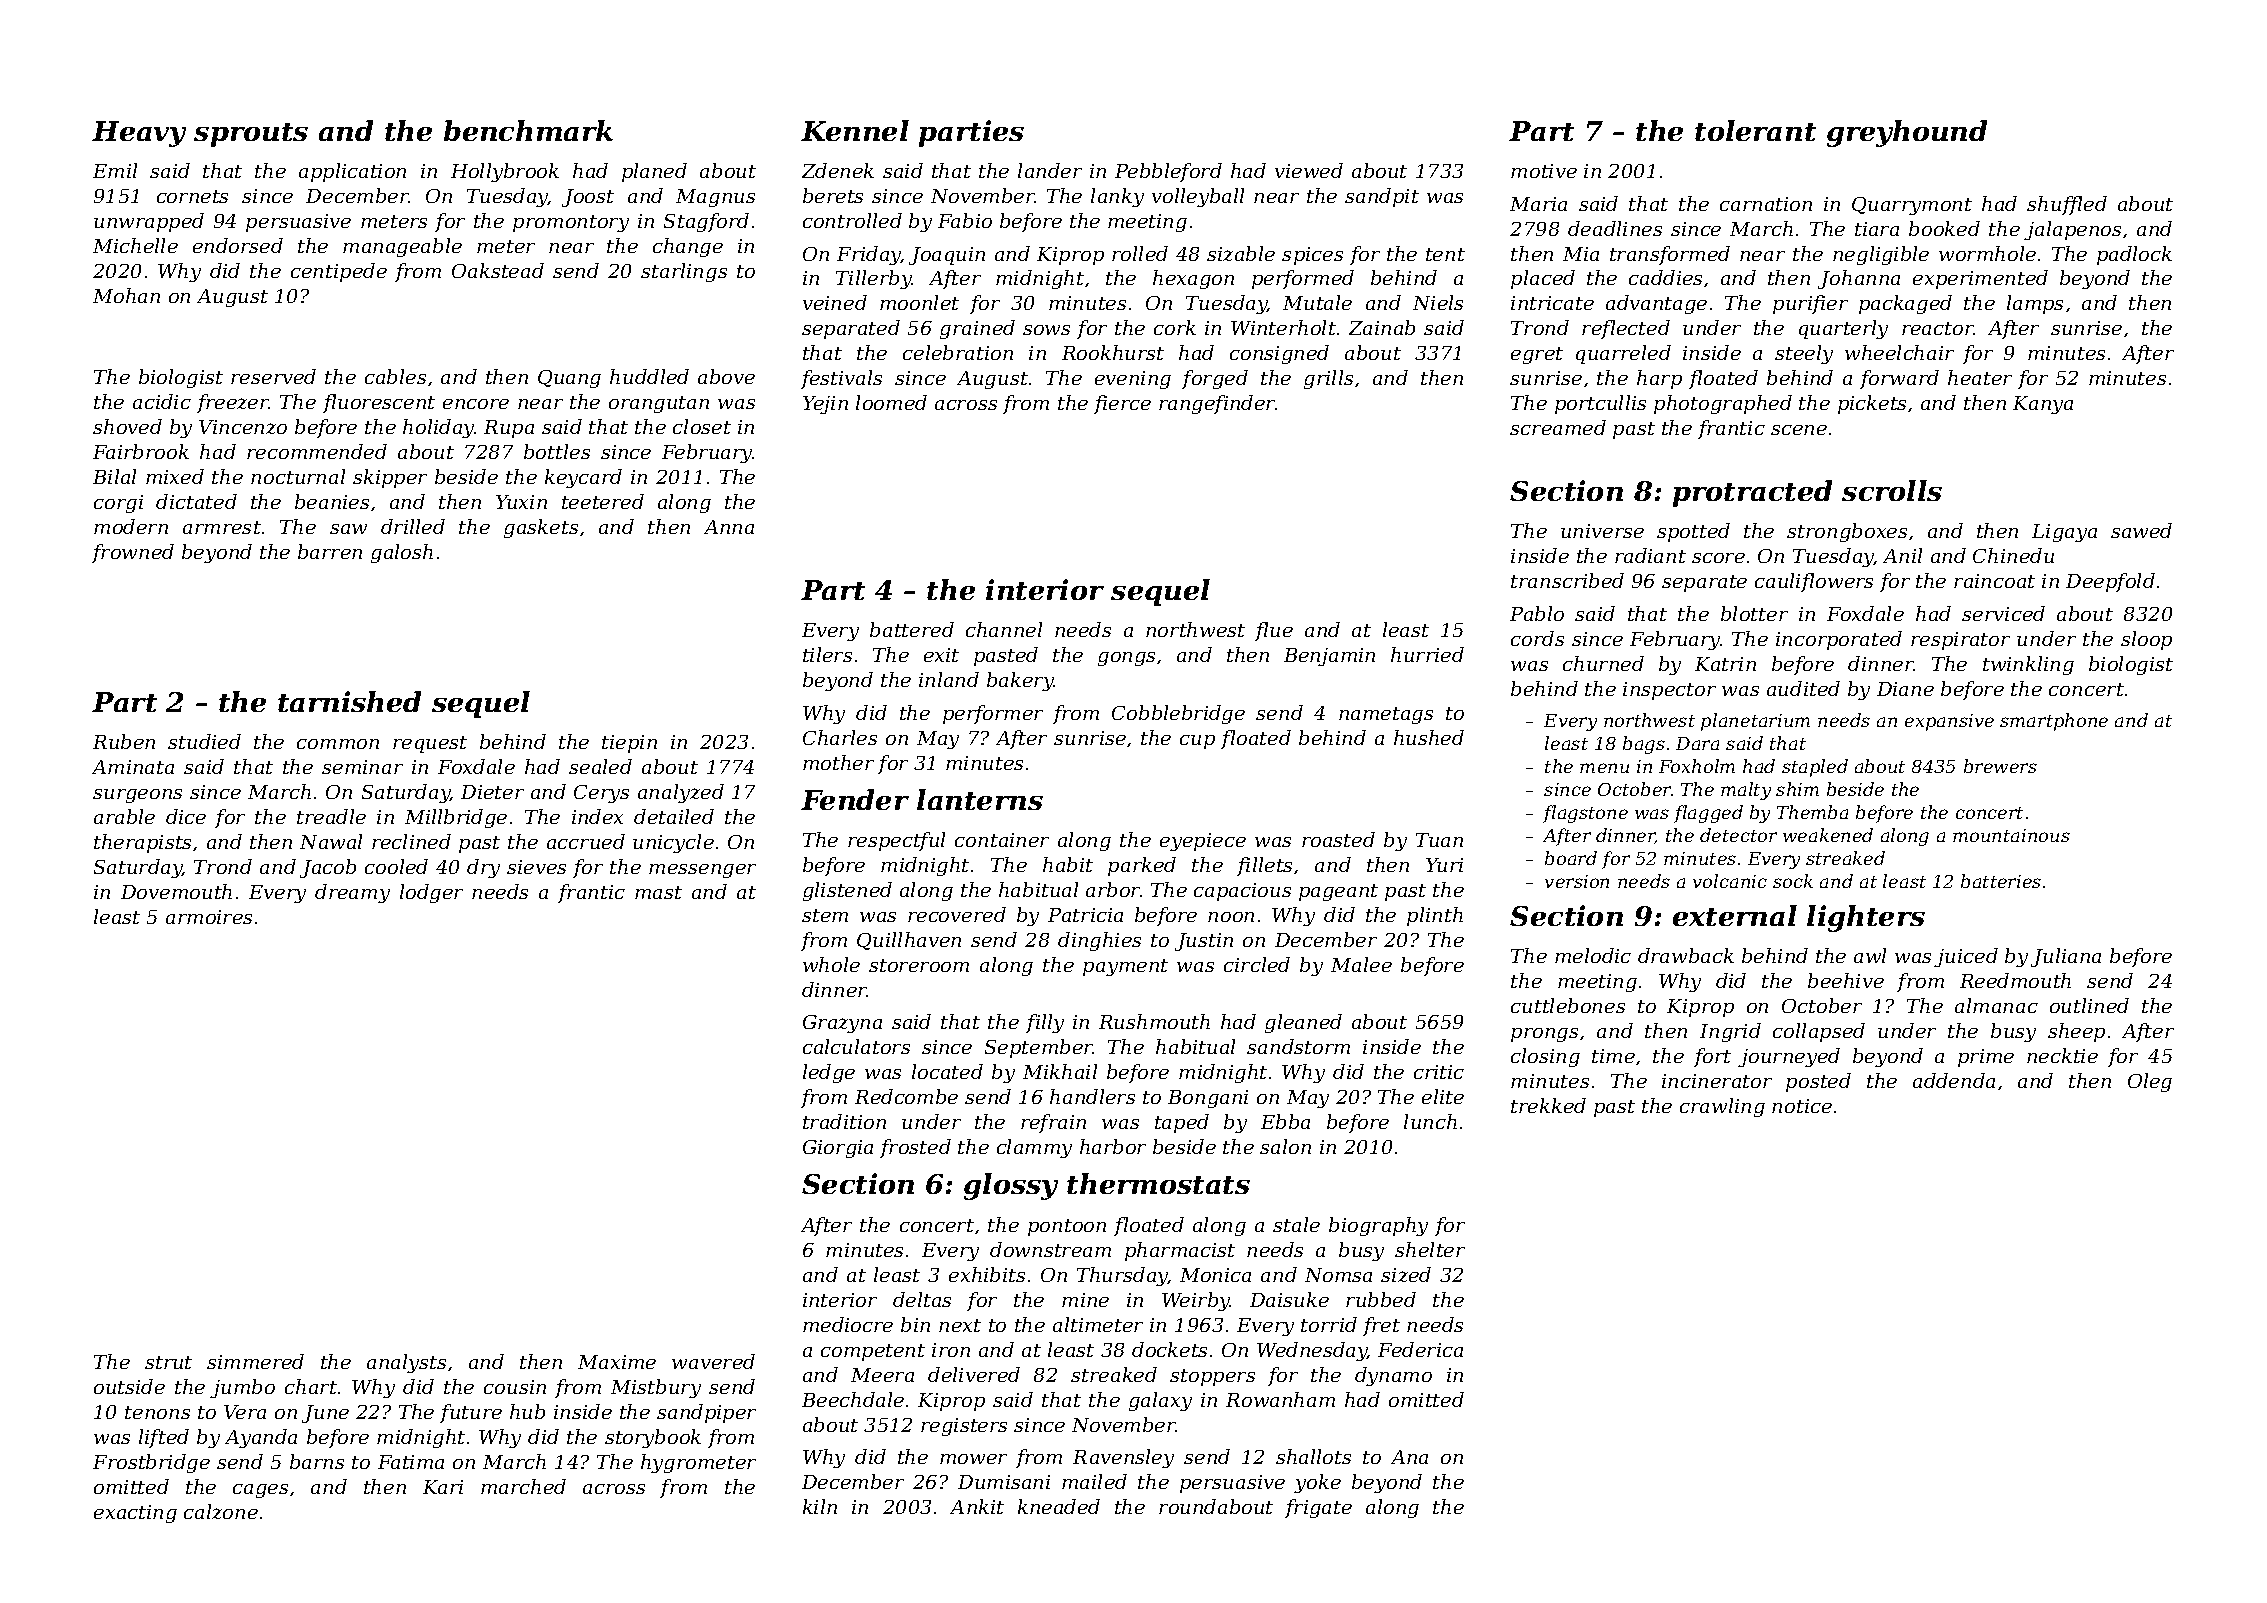  Describe the element at coordinates (330, 551) in the screenshot. I see `barren` at that location.
